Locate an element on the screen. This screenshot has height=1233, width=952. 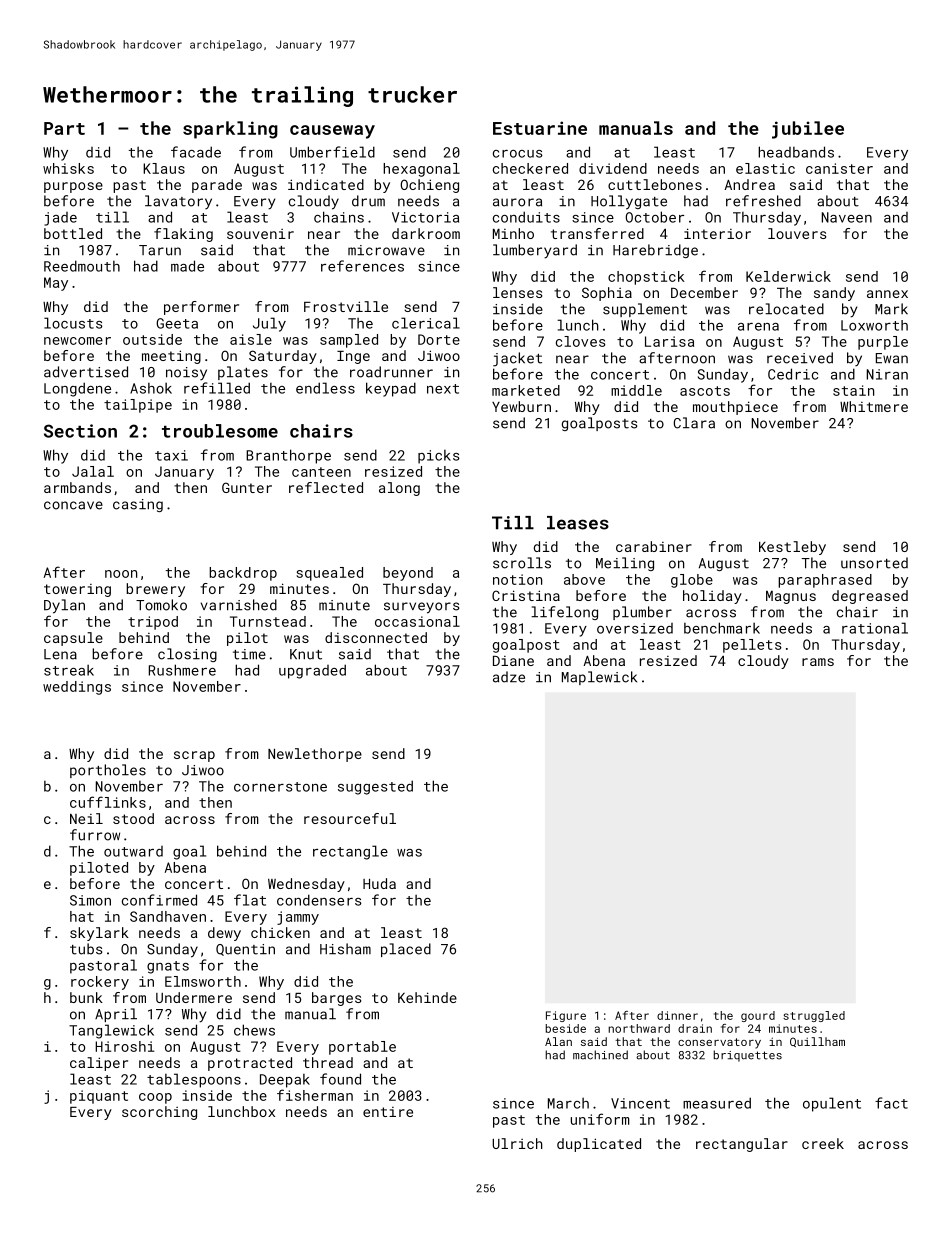
stood is located at coordinates (133, 818).
